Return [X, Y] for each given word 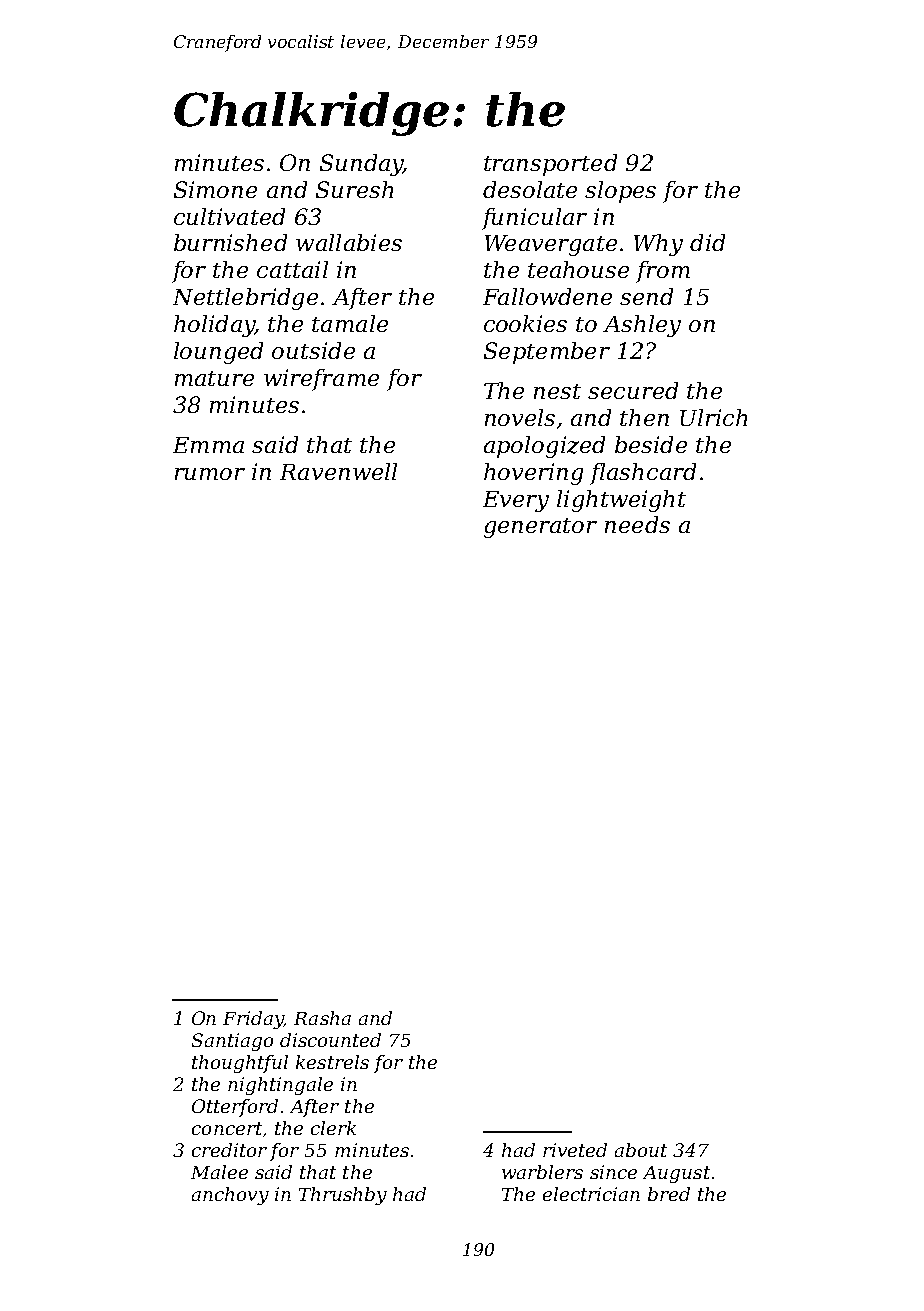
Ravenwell [338, 471]
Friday [253, 1020]
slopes [620, 192]
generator [540, 528]
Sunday [361, 165]
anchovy [230, 1196]
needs [637, 524]
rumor [210, 474]
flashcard [643, 474]
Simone [215, 189]
